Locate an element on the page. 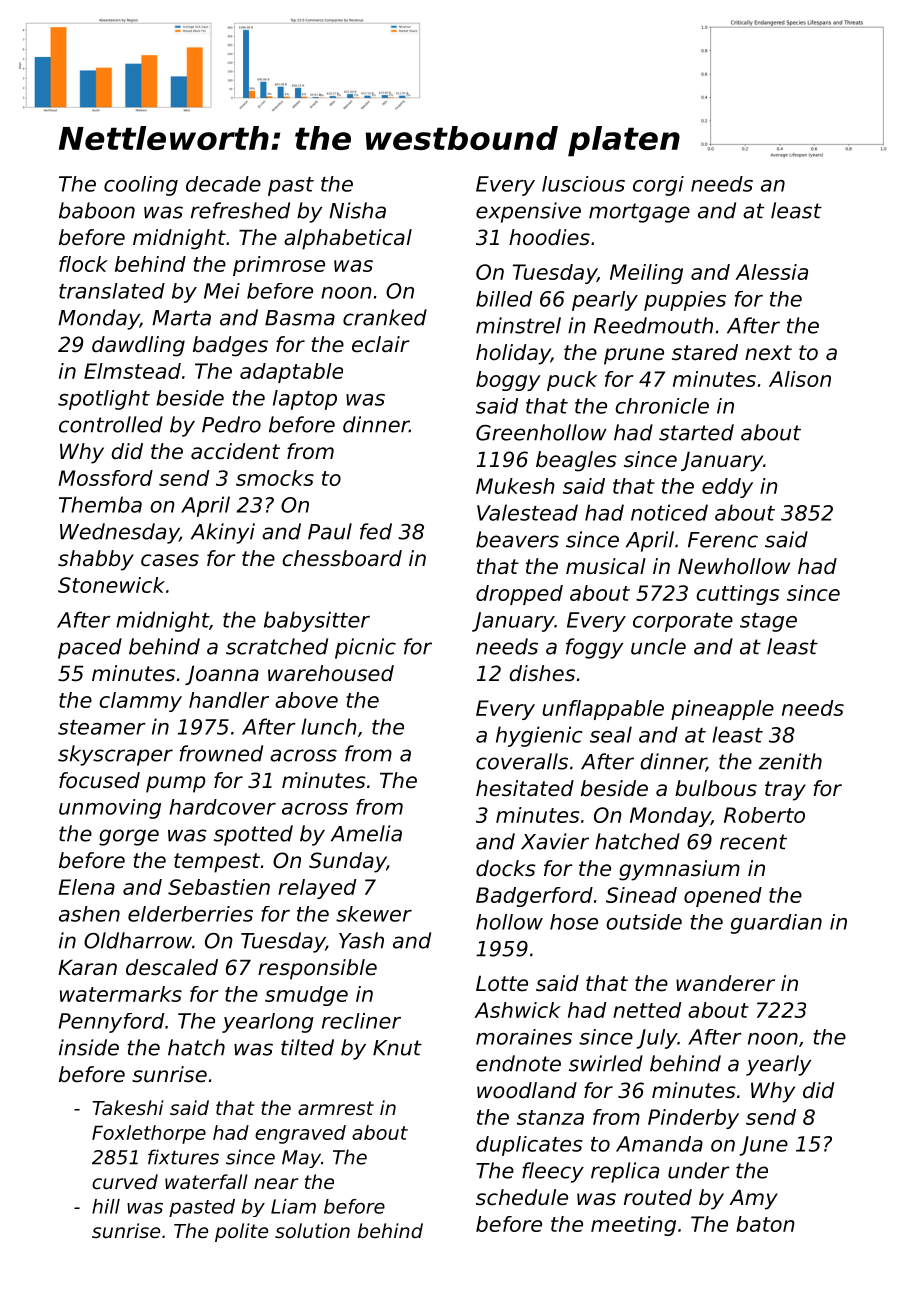 This document has width=908, height=1316. paced is located at coordinates (90, 648).
